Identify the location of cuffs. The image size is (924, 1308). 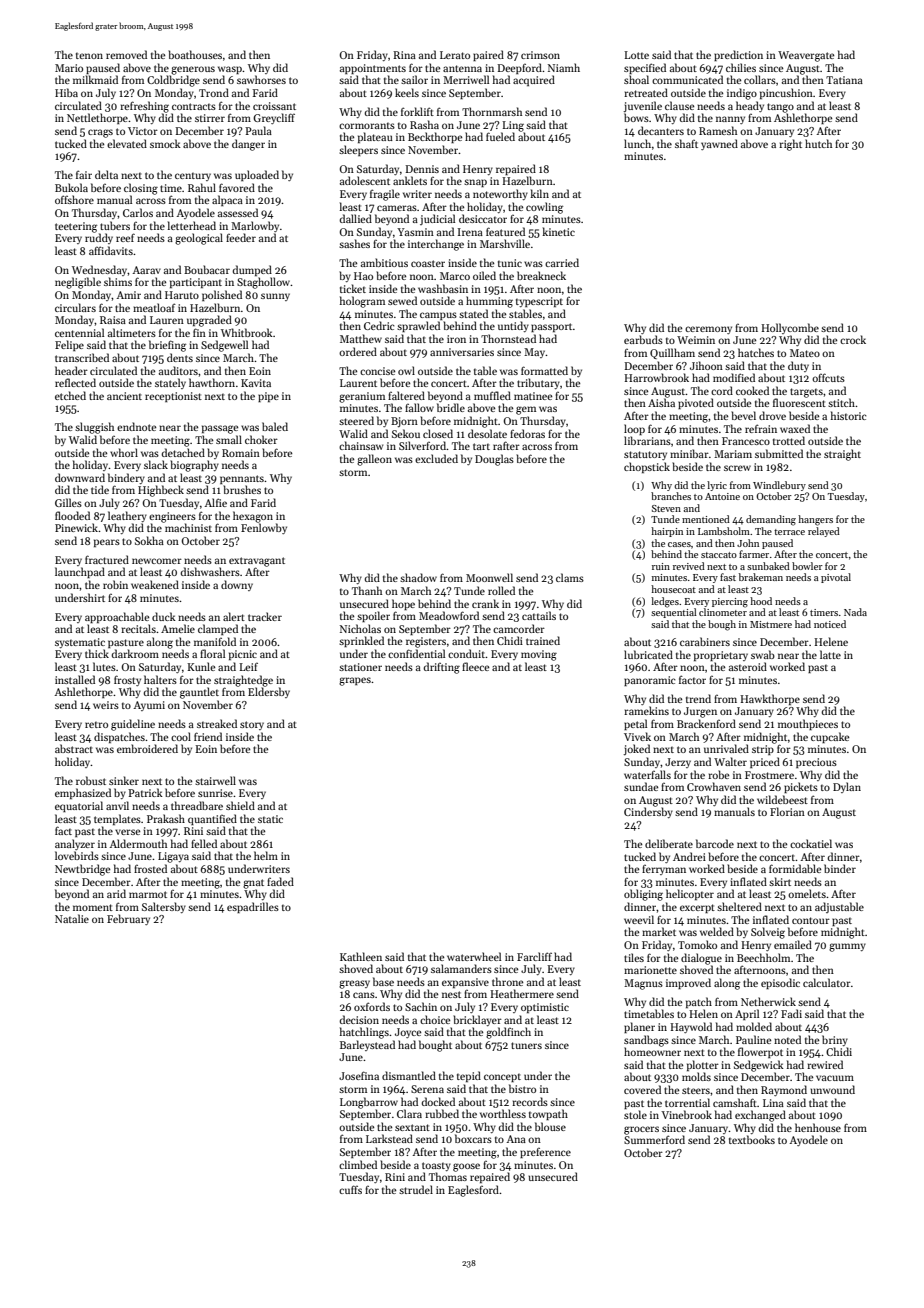
(350, 1189).
